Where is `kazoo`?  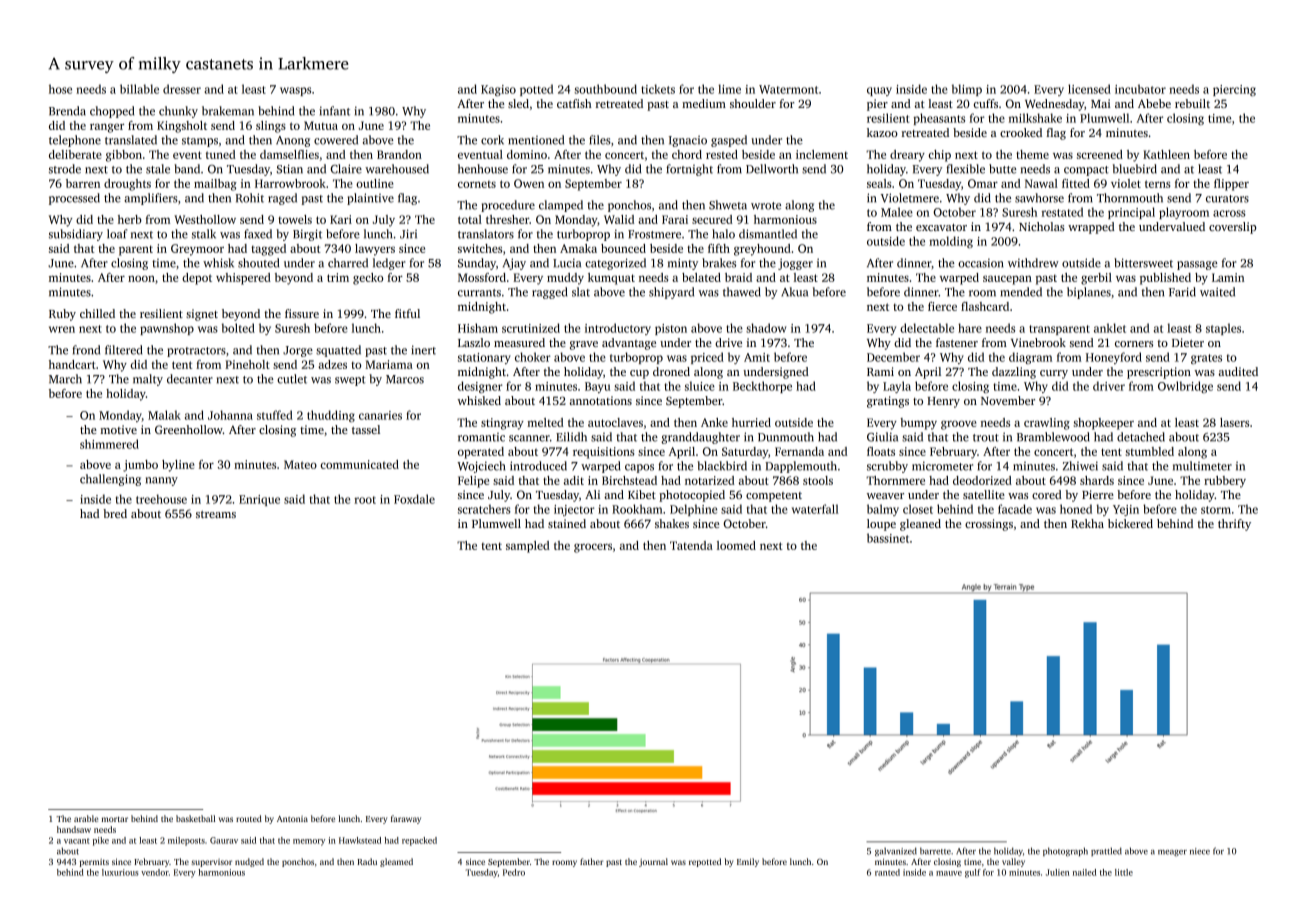 kazoo is located at coordinates (882, 132).
